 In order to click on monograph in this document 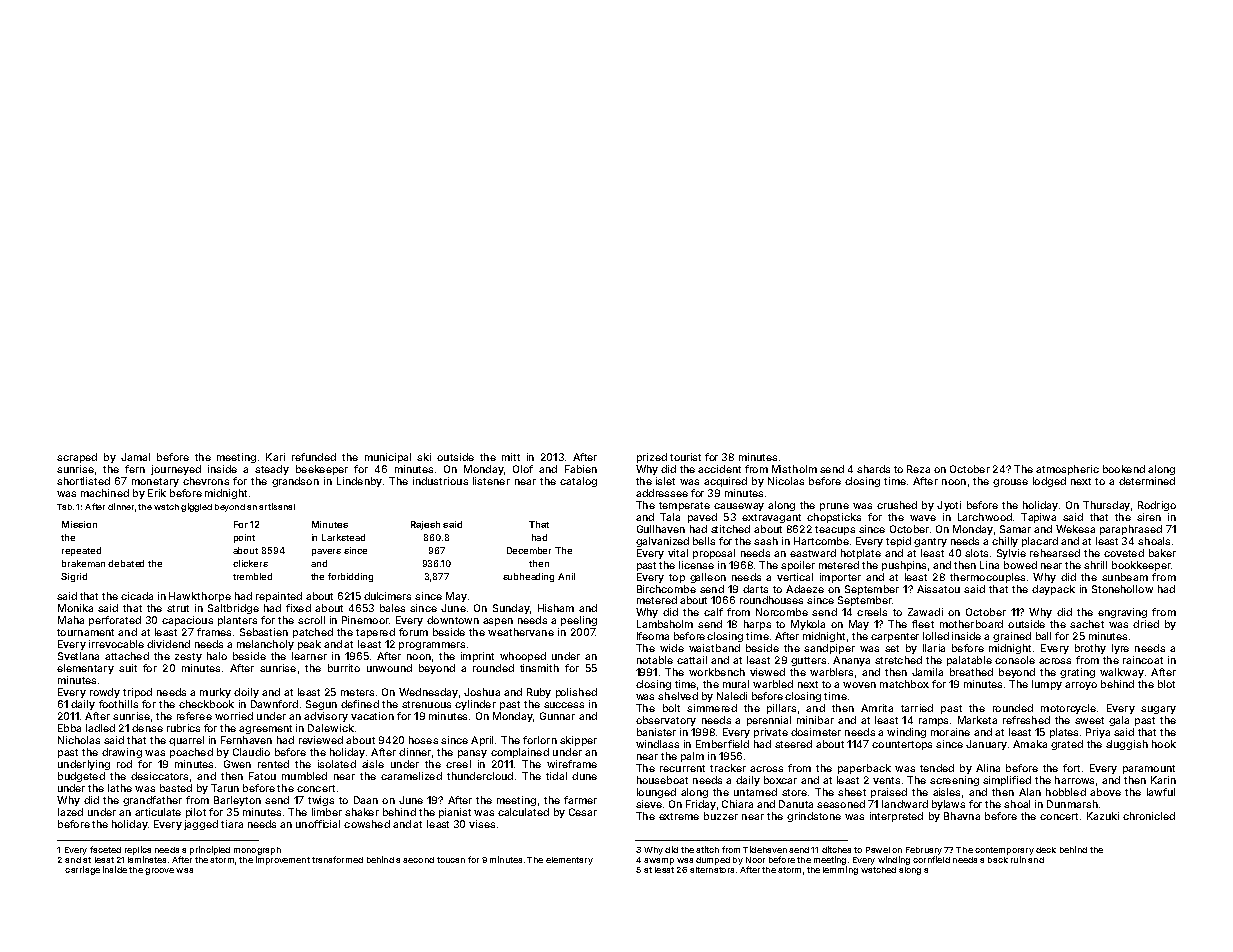, I will do `click(257, 851)`.
